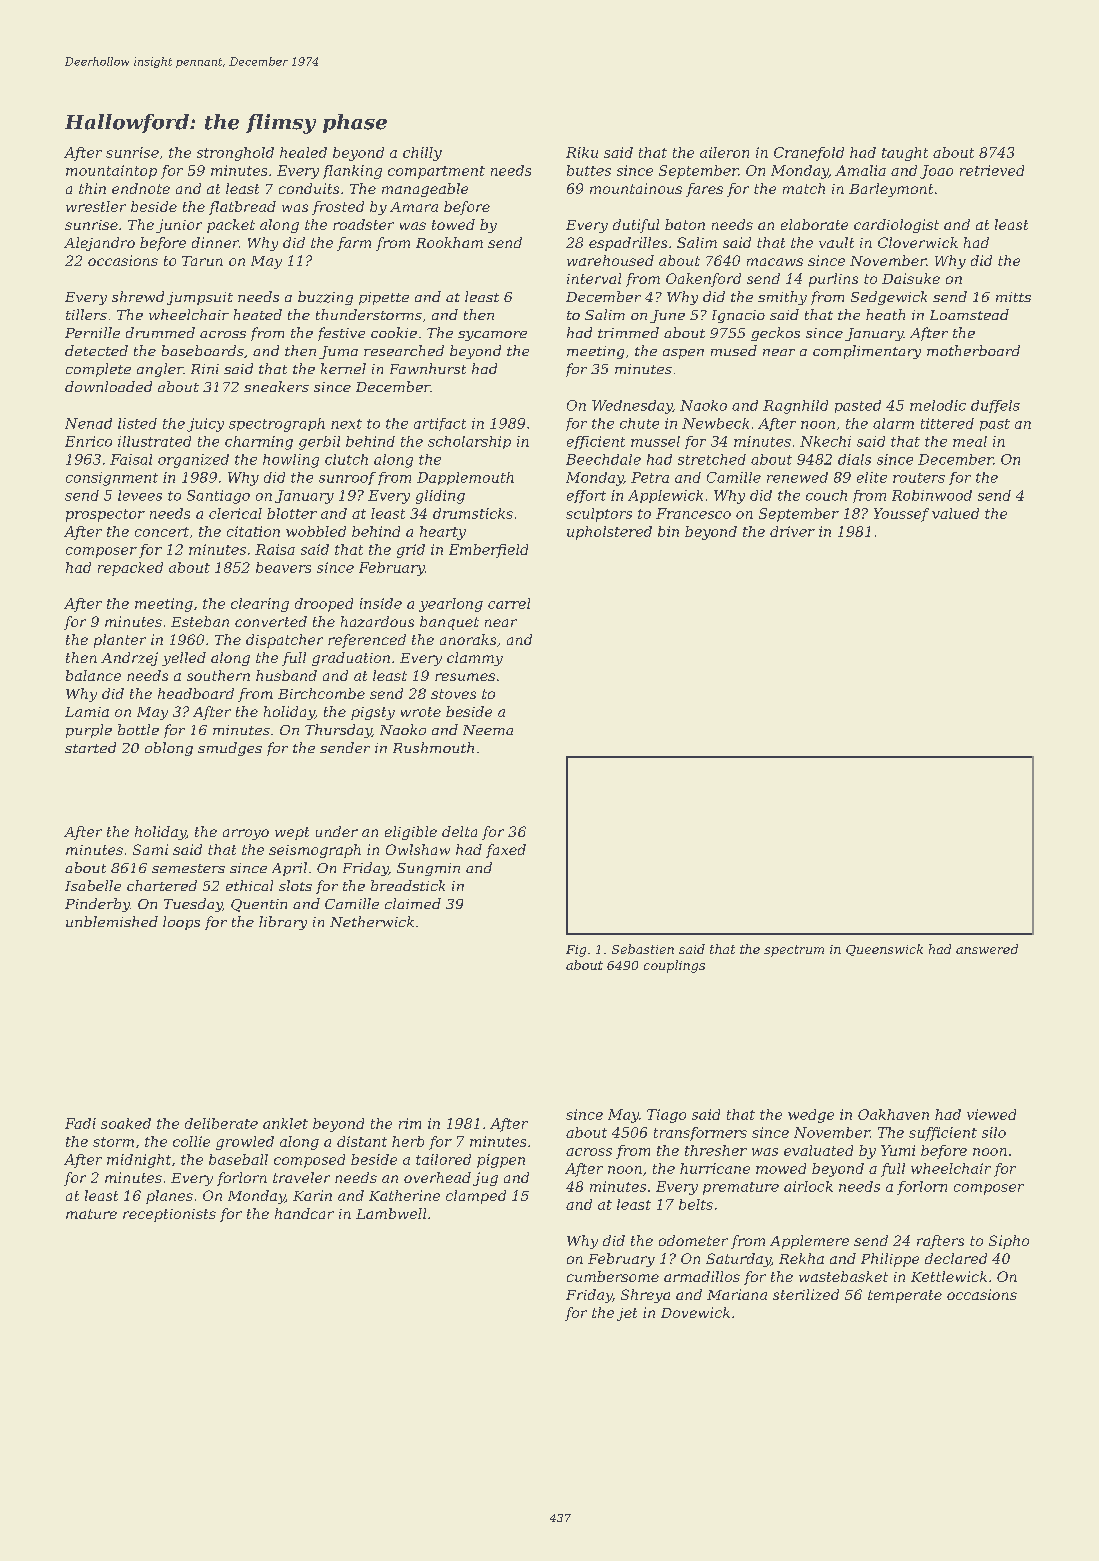 This image has height=1561, width=1099. I want to click on gliding, so click(440, 497).
